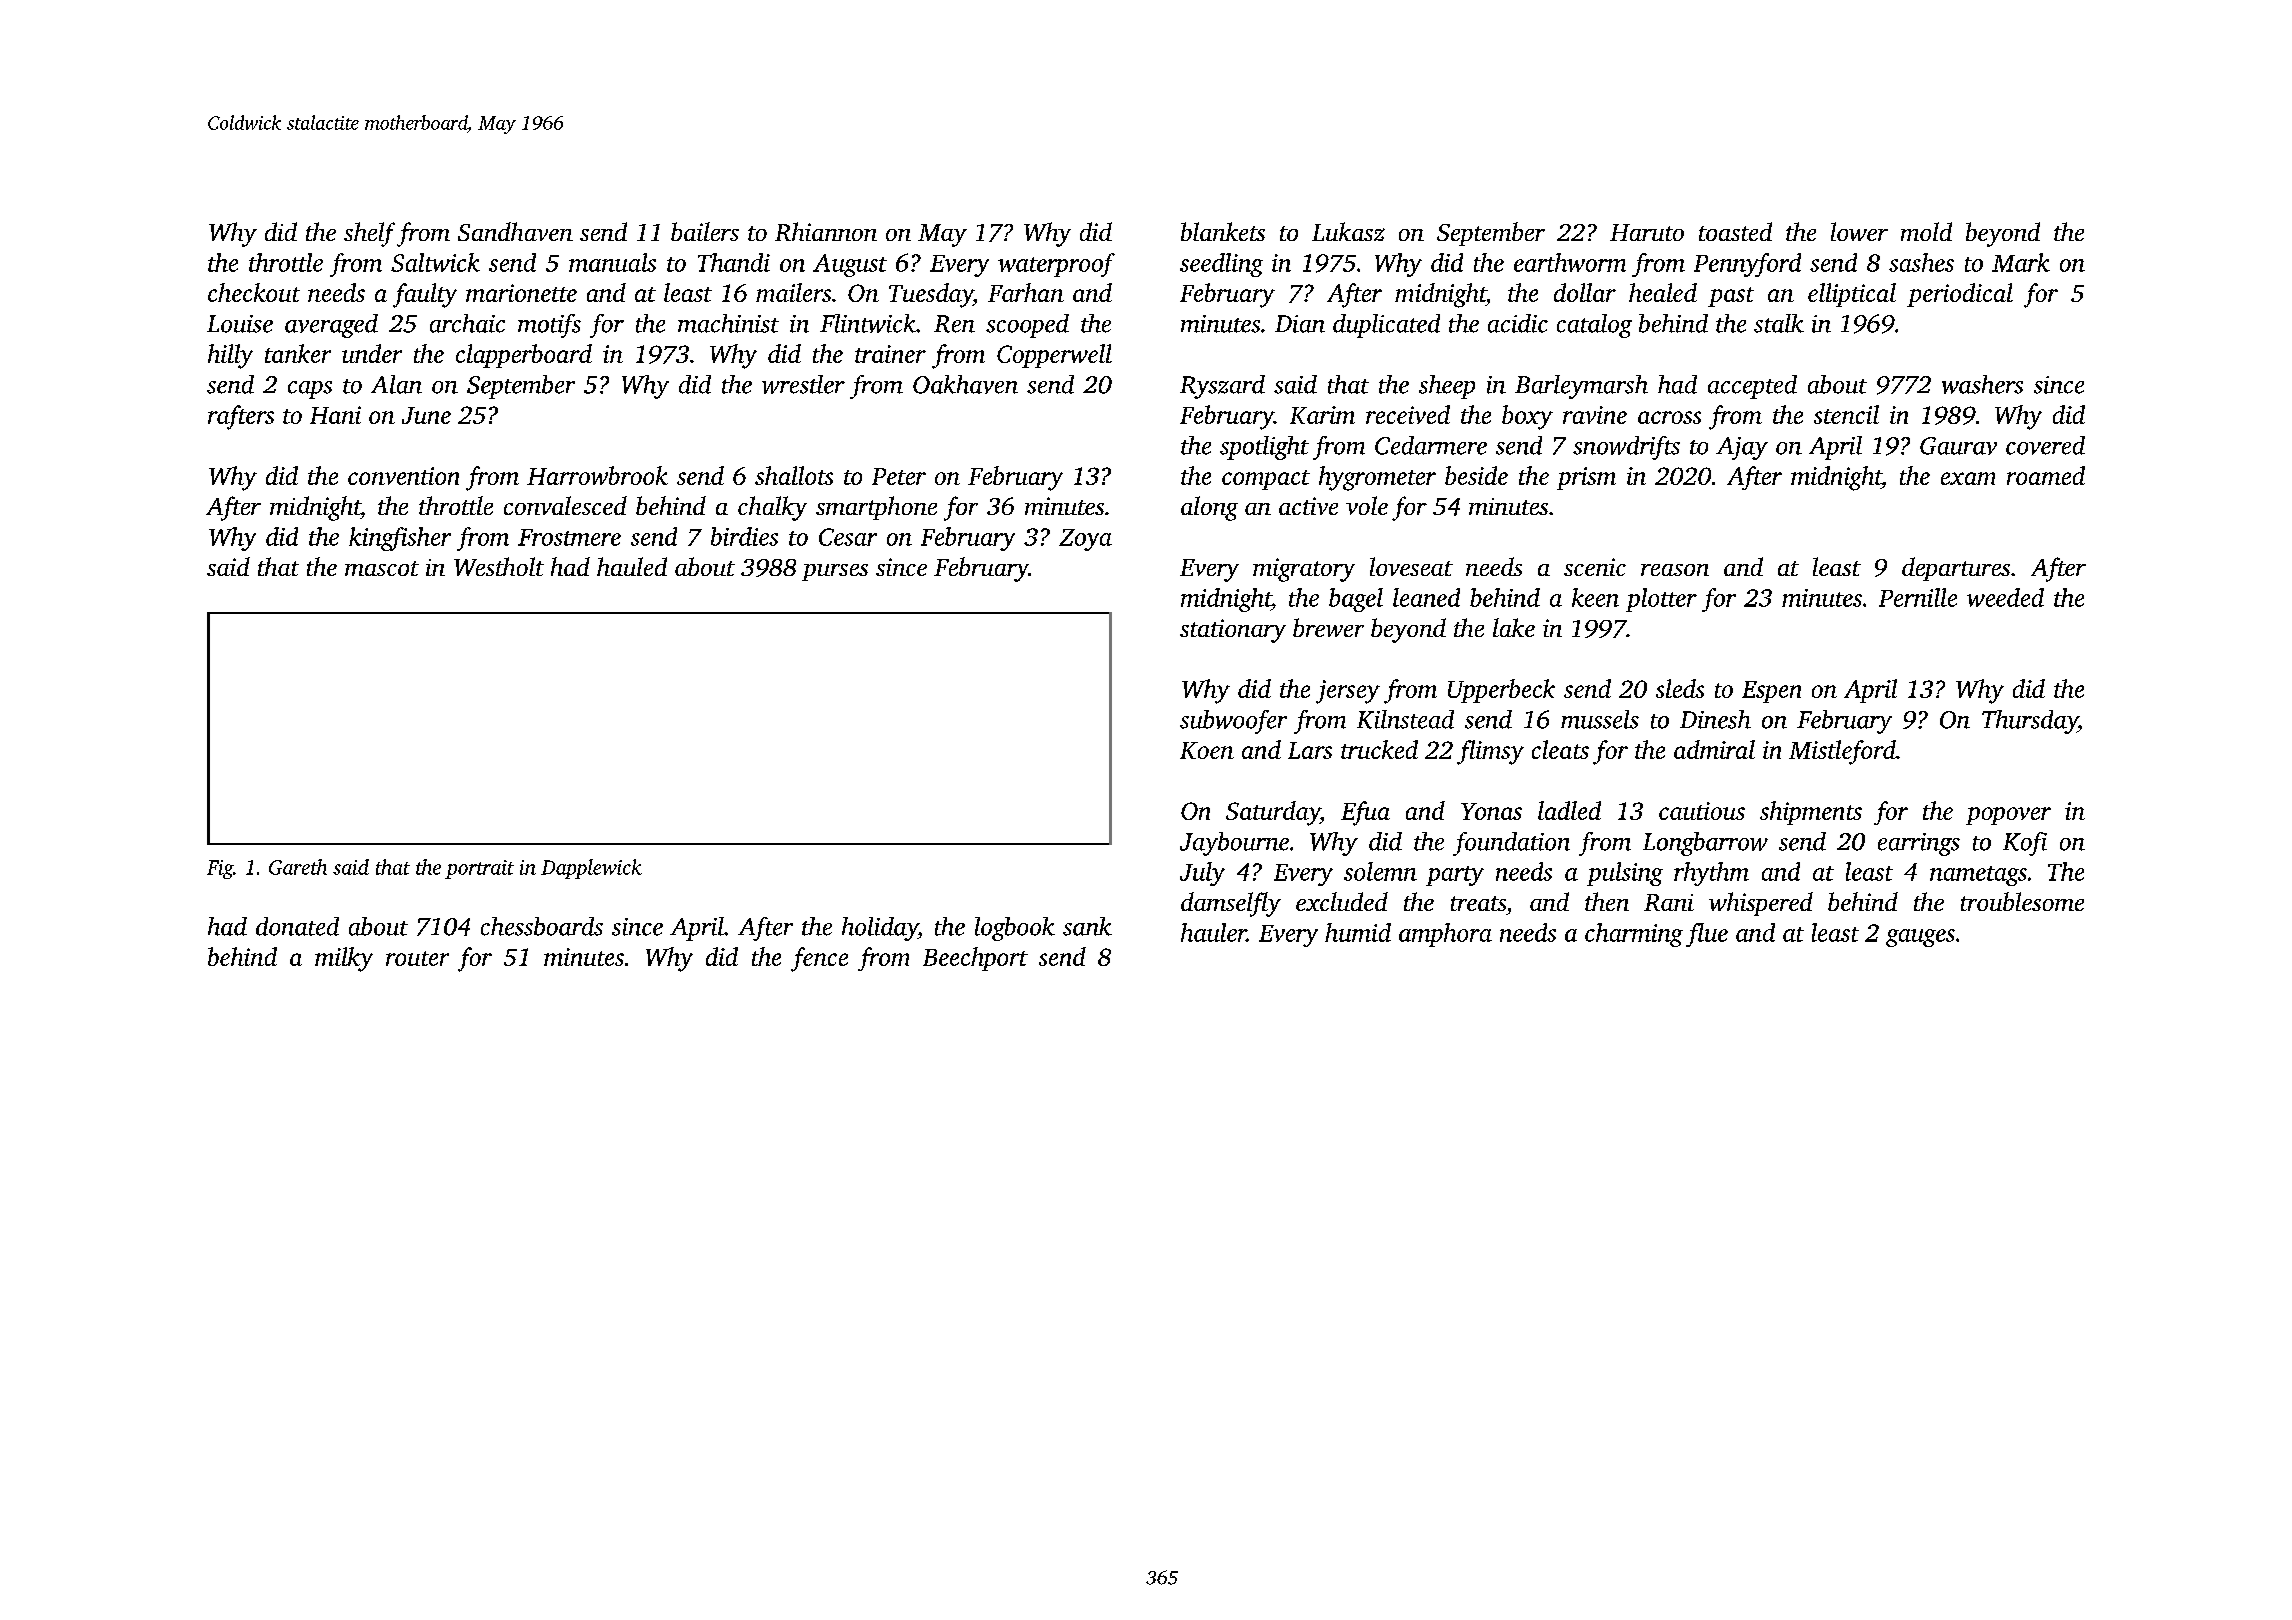 The image size is (2292, 1620). I want to click on purses, so click(835, 572).
